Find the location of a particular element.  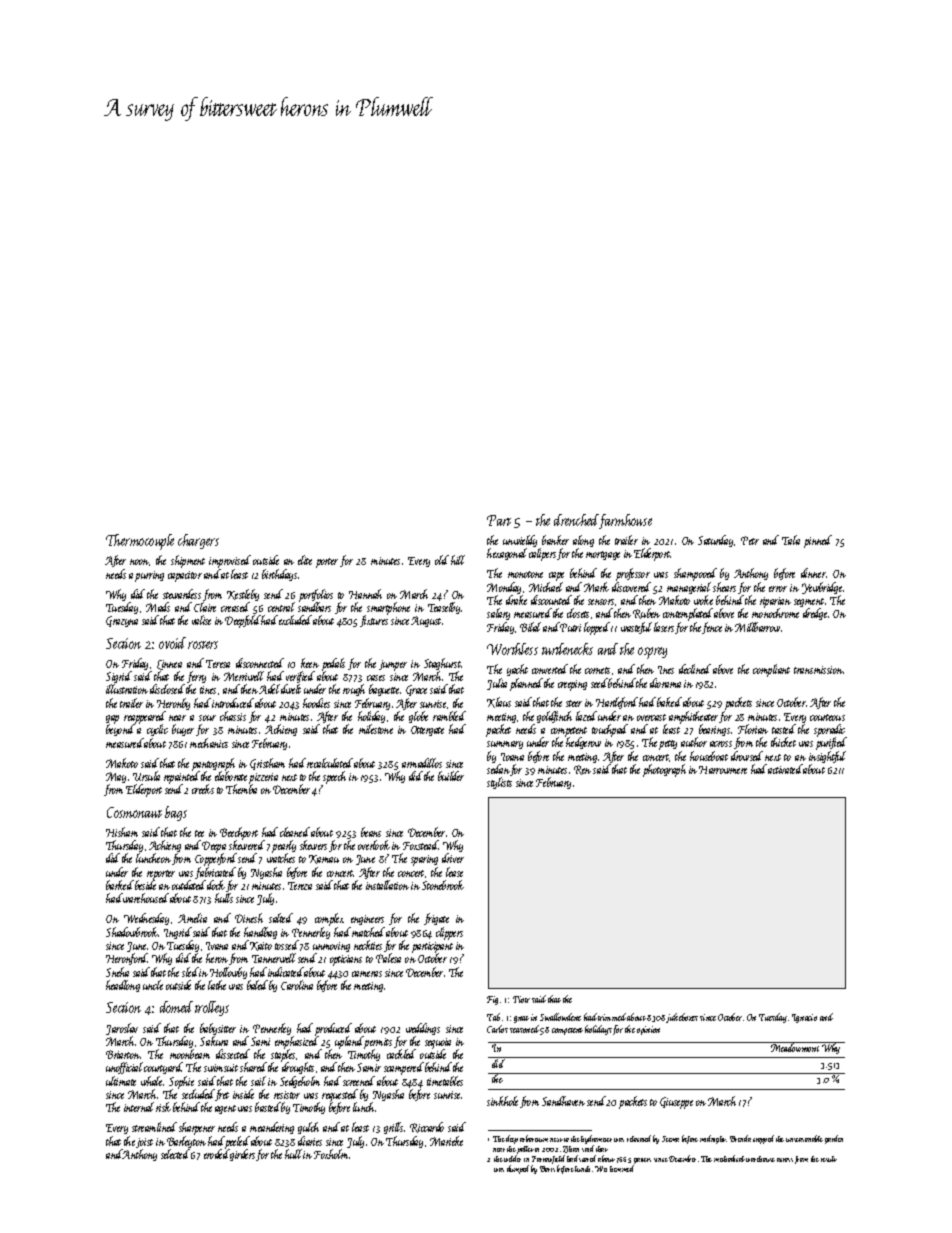

drenched is located at coordinates (577, 521).
